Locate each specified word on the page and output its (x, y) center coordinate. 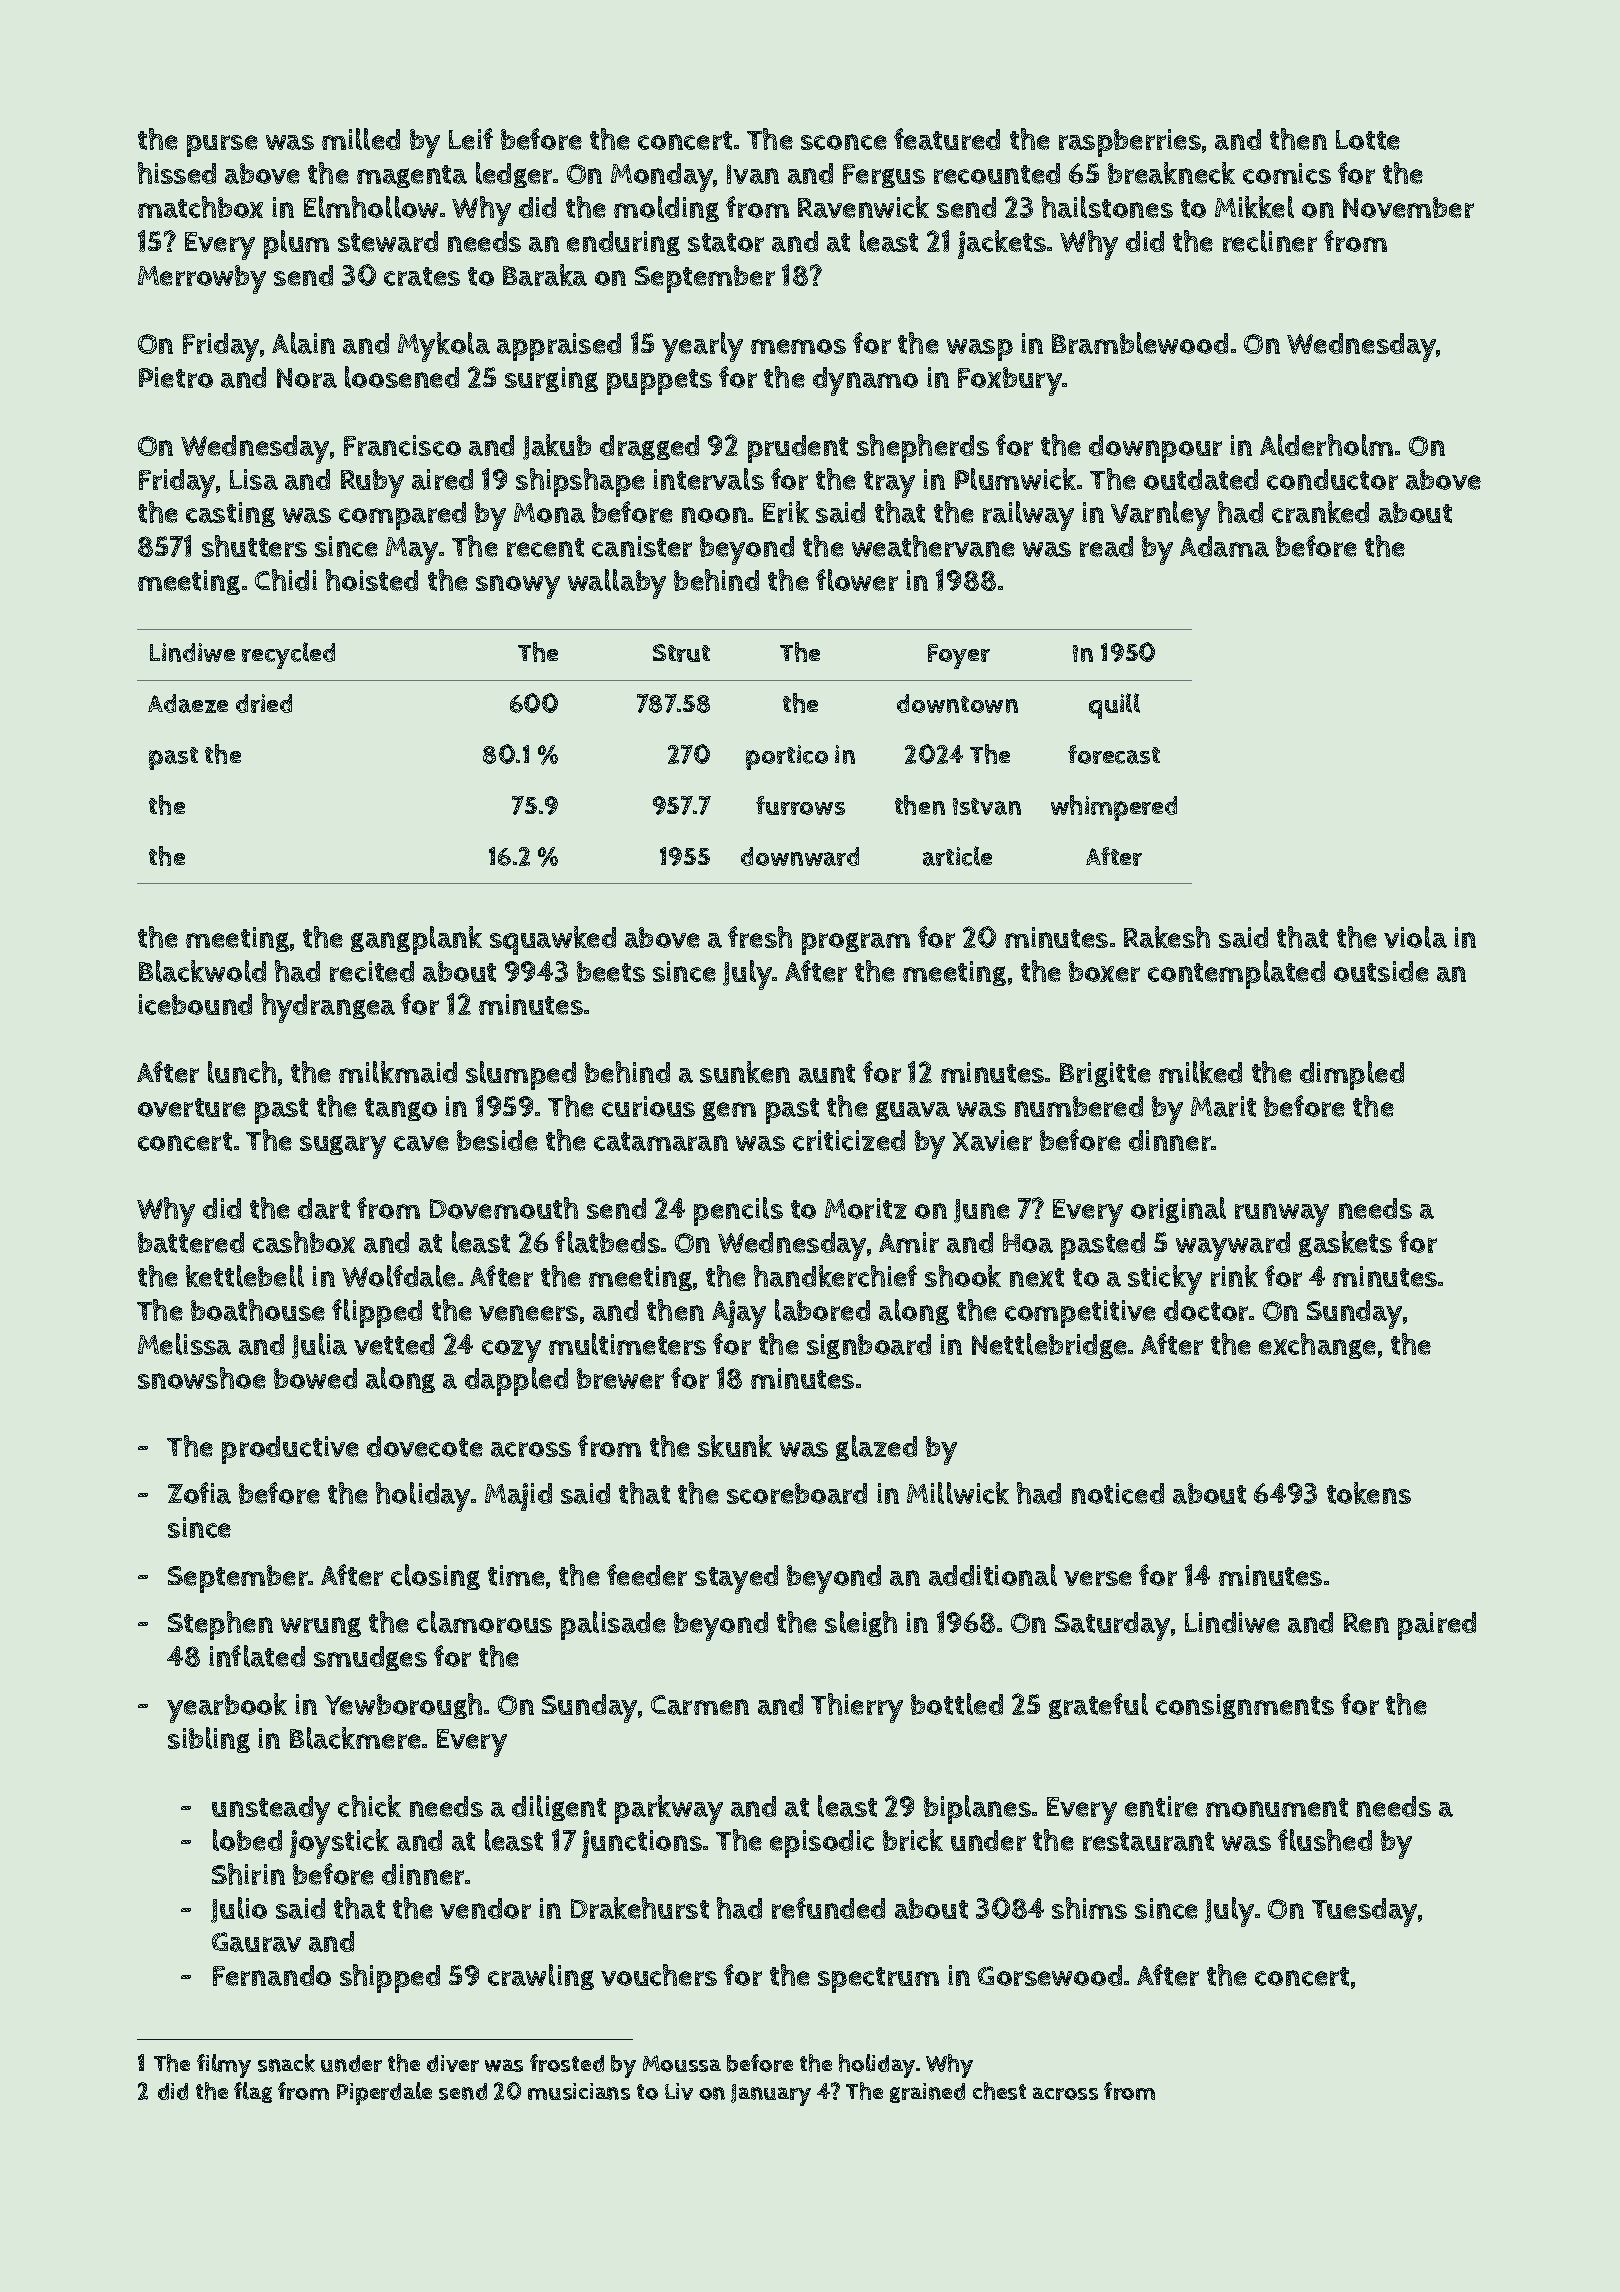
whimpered (1114, 808)
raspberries (1130, 143)
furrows (800, 805)
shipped (390, 1978)
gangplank (416, 940)
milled (361, 139)
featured (947, 139)
